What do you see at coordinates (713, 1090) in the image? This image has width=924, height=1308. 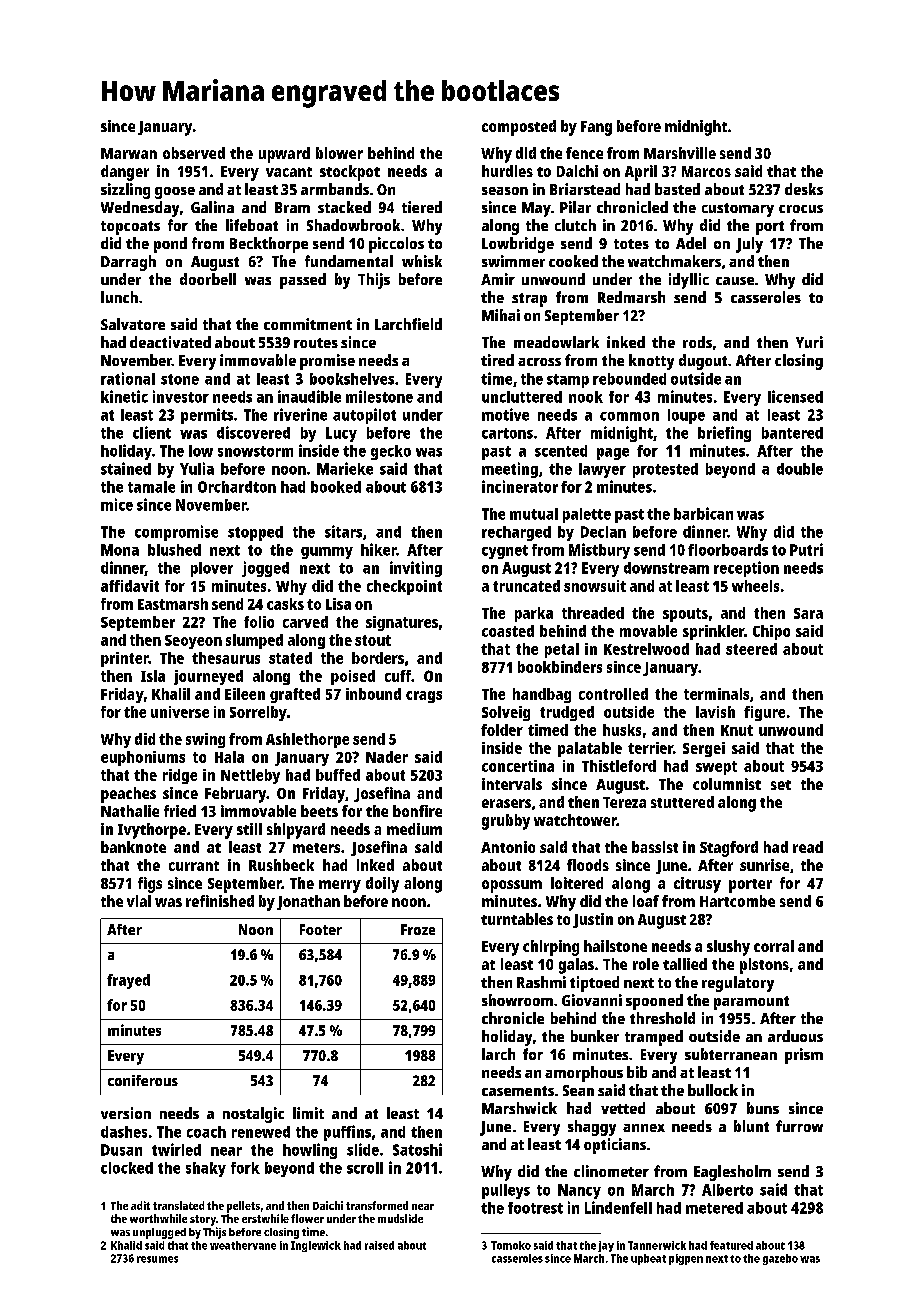 I see `bullock` at bounding box center [713, 1090].
